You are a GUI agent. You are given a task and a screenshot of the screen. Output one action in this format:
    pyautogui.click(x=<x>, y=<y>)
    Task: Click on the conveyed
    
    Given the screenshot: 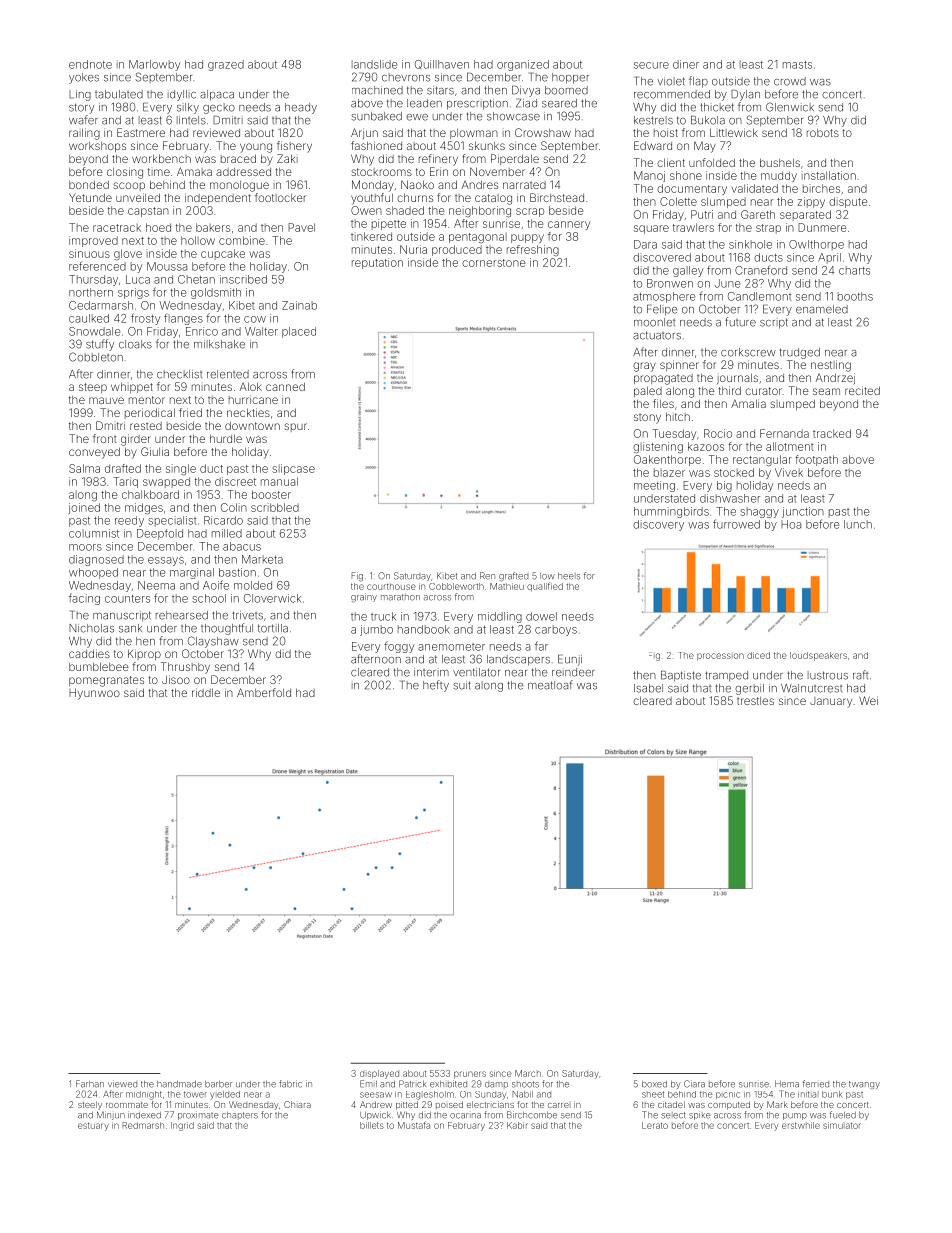 What is the action you would take?
    pyautogui.click(x=94, y=453)
